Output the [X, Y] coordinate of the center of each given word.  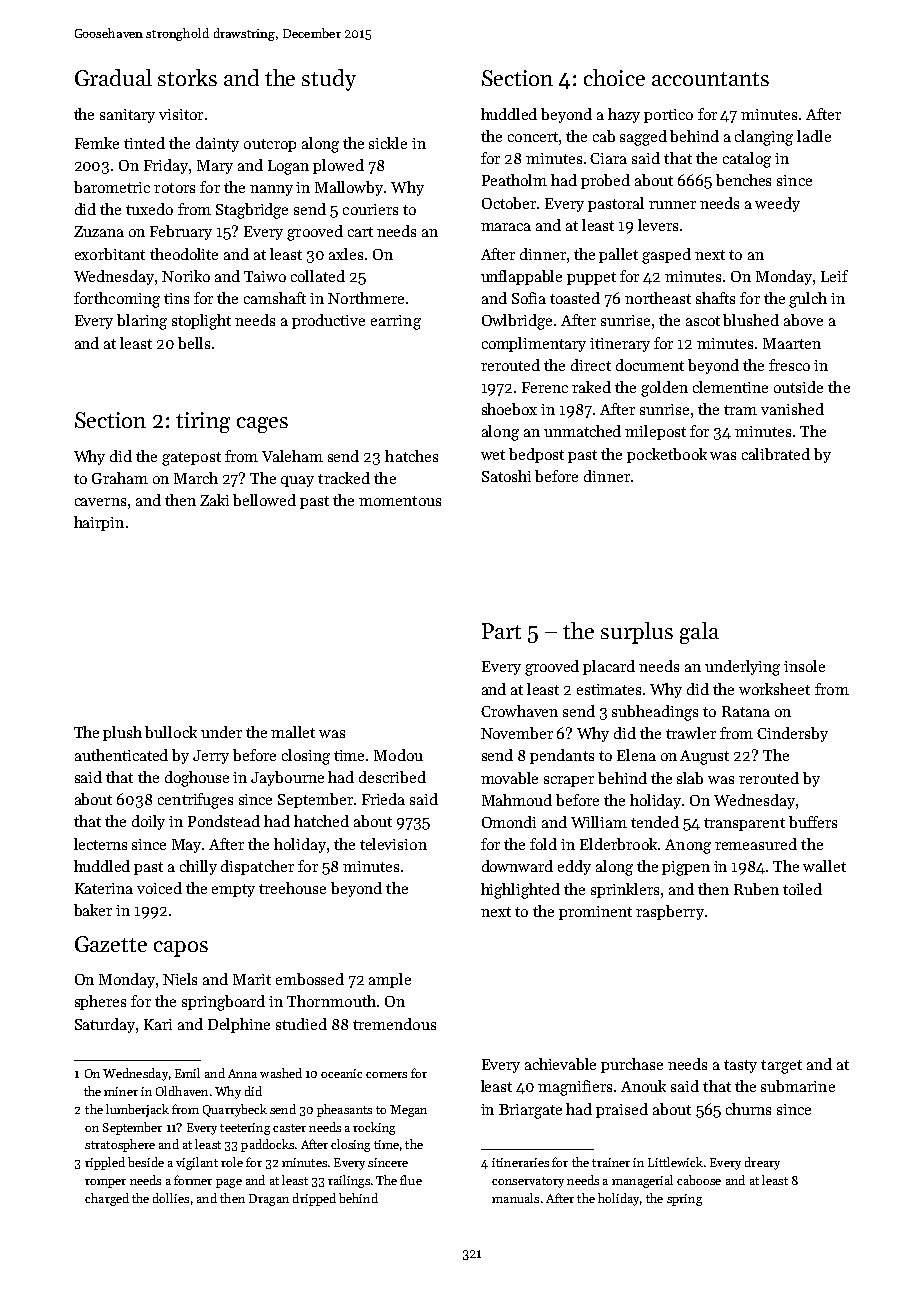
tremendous [394, 1024]
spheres [100, 1002]
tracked [344, 478]
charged [107, 1199]
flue [411, 1180]
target [781, 1067]
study [329, 80]
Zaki [214, 500]
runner [672, 205]
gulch [808, 300]
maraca [506, 227]
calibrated [776, 454]
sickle [388, 143]
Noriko [186, 276]
